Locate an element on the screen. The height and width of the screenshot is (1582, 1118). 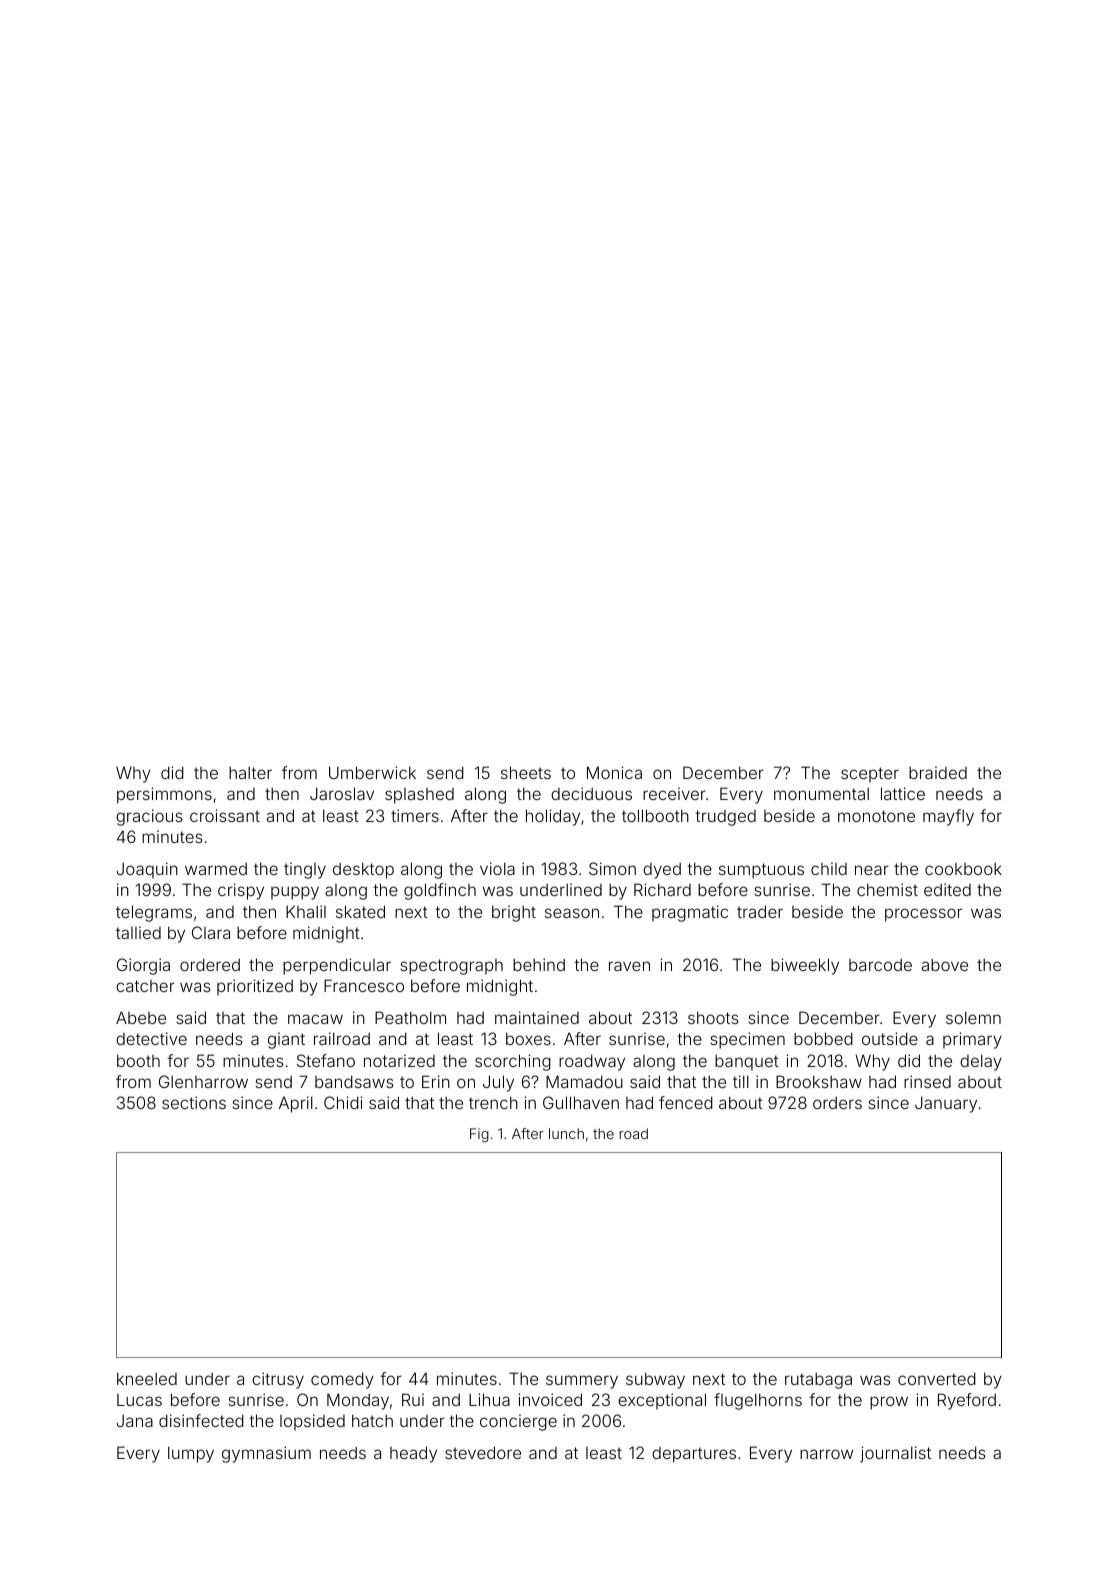
fenced is located at coordinates (686, 1102).
